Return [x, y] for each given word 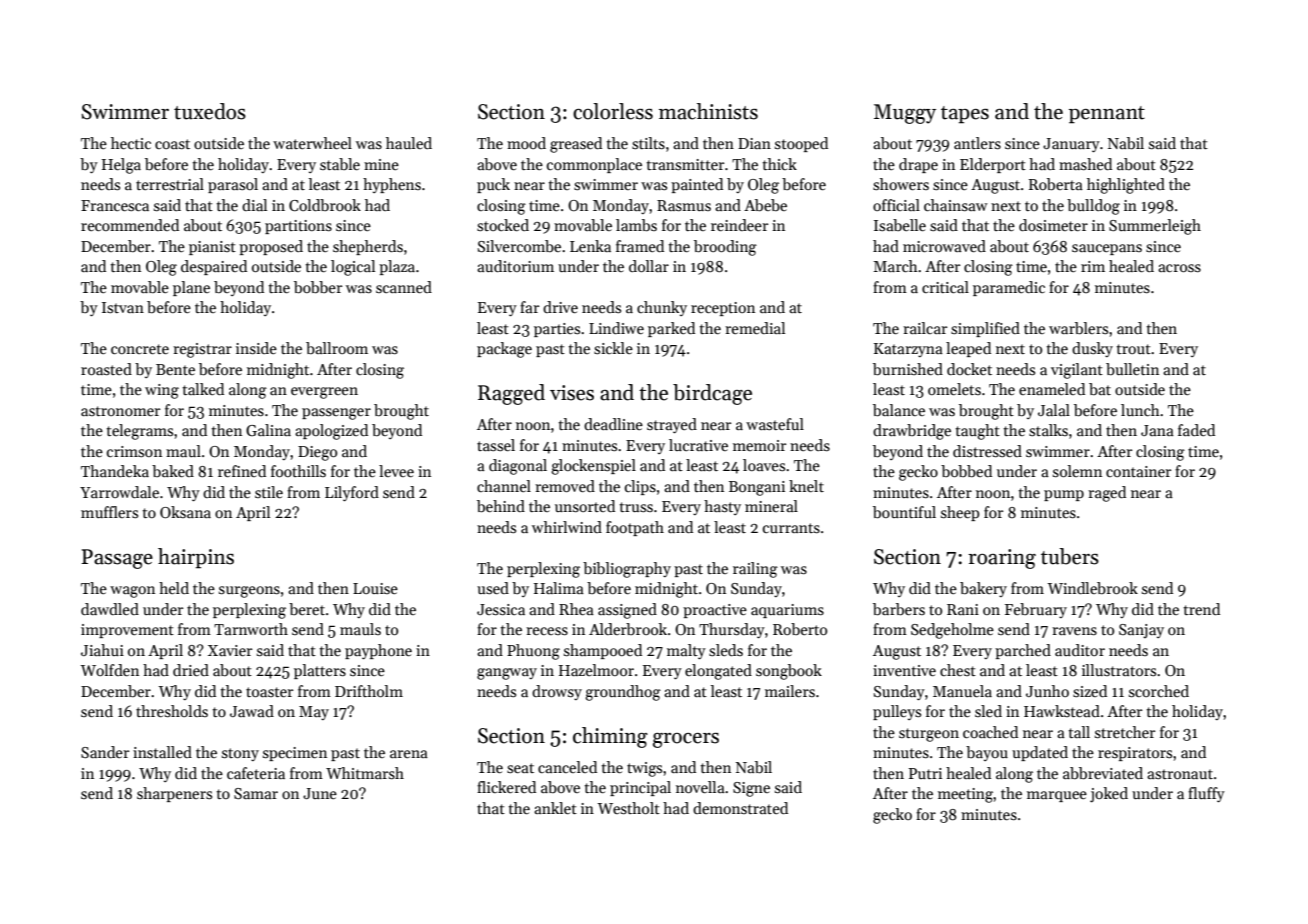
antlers [977, 143]
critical [945, 287]
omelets [954, 389]
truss [636, 507]
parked [671, 329]
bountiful [904, 512]
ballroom [337, 348]
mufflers [109, 512]
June [320, 793]
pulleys [897, 712]
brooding [725, 248]
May [314, 713]
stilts [648, 143]
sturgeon [929, 735]
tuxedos [210, 111]
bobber [318, 287]
